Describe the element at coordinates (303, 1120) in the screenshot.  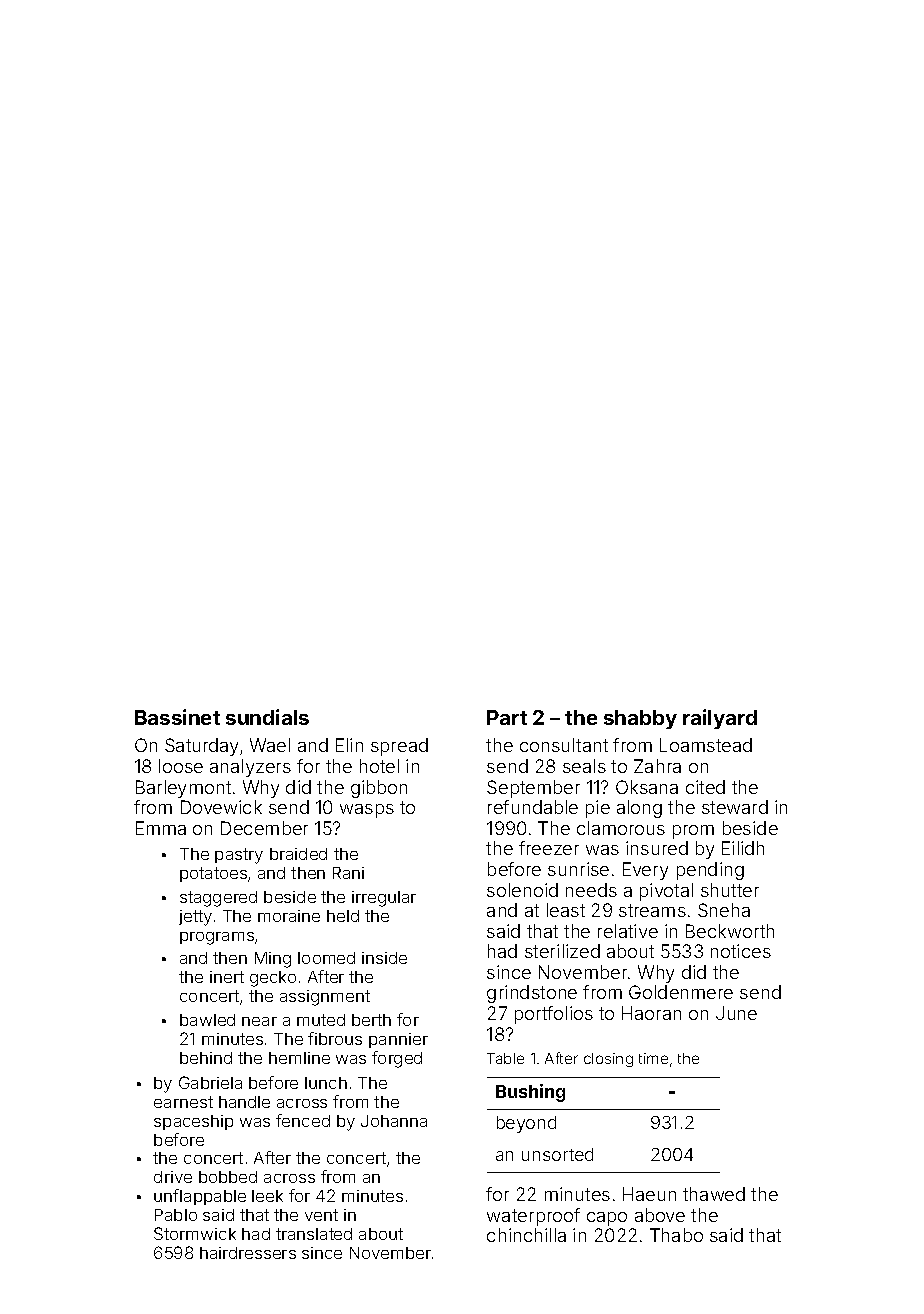
I see `fenced` at that location.
